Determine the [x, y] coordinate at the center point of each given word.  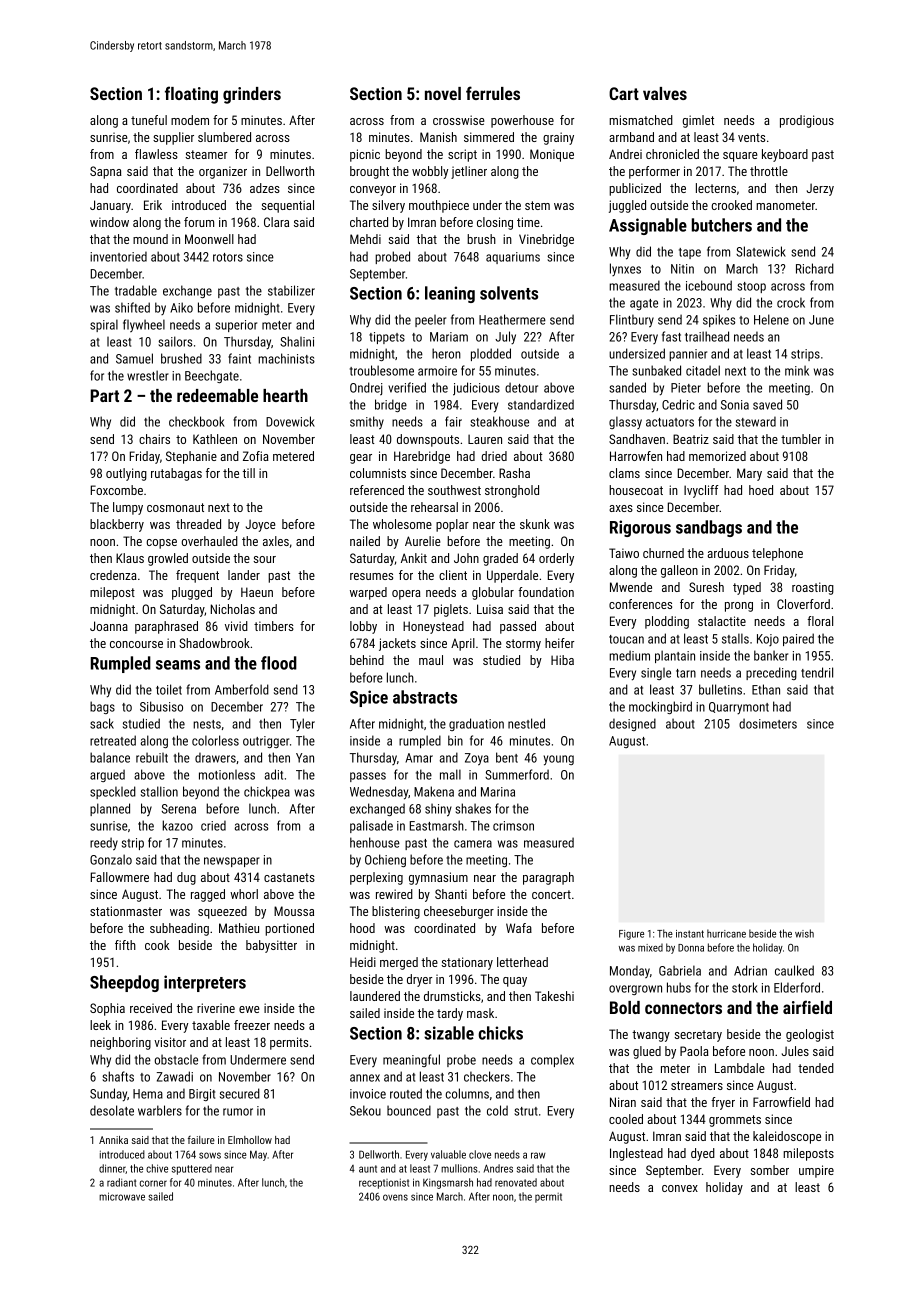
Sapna [106, 172]
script [462, 155]
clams [624, 473]
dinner [112, 1169]
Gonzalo [111, 859]
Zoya [477, 759]
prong [739, 607]
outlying [126, 474]
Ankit [414, 558]
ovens [395, 1197]
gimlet [698, 121]
